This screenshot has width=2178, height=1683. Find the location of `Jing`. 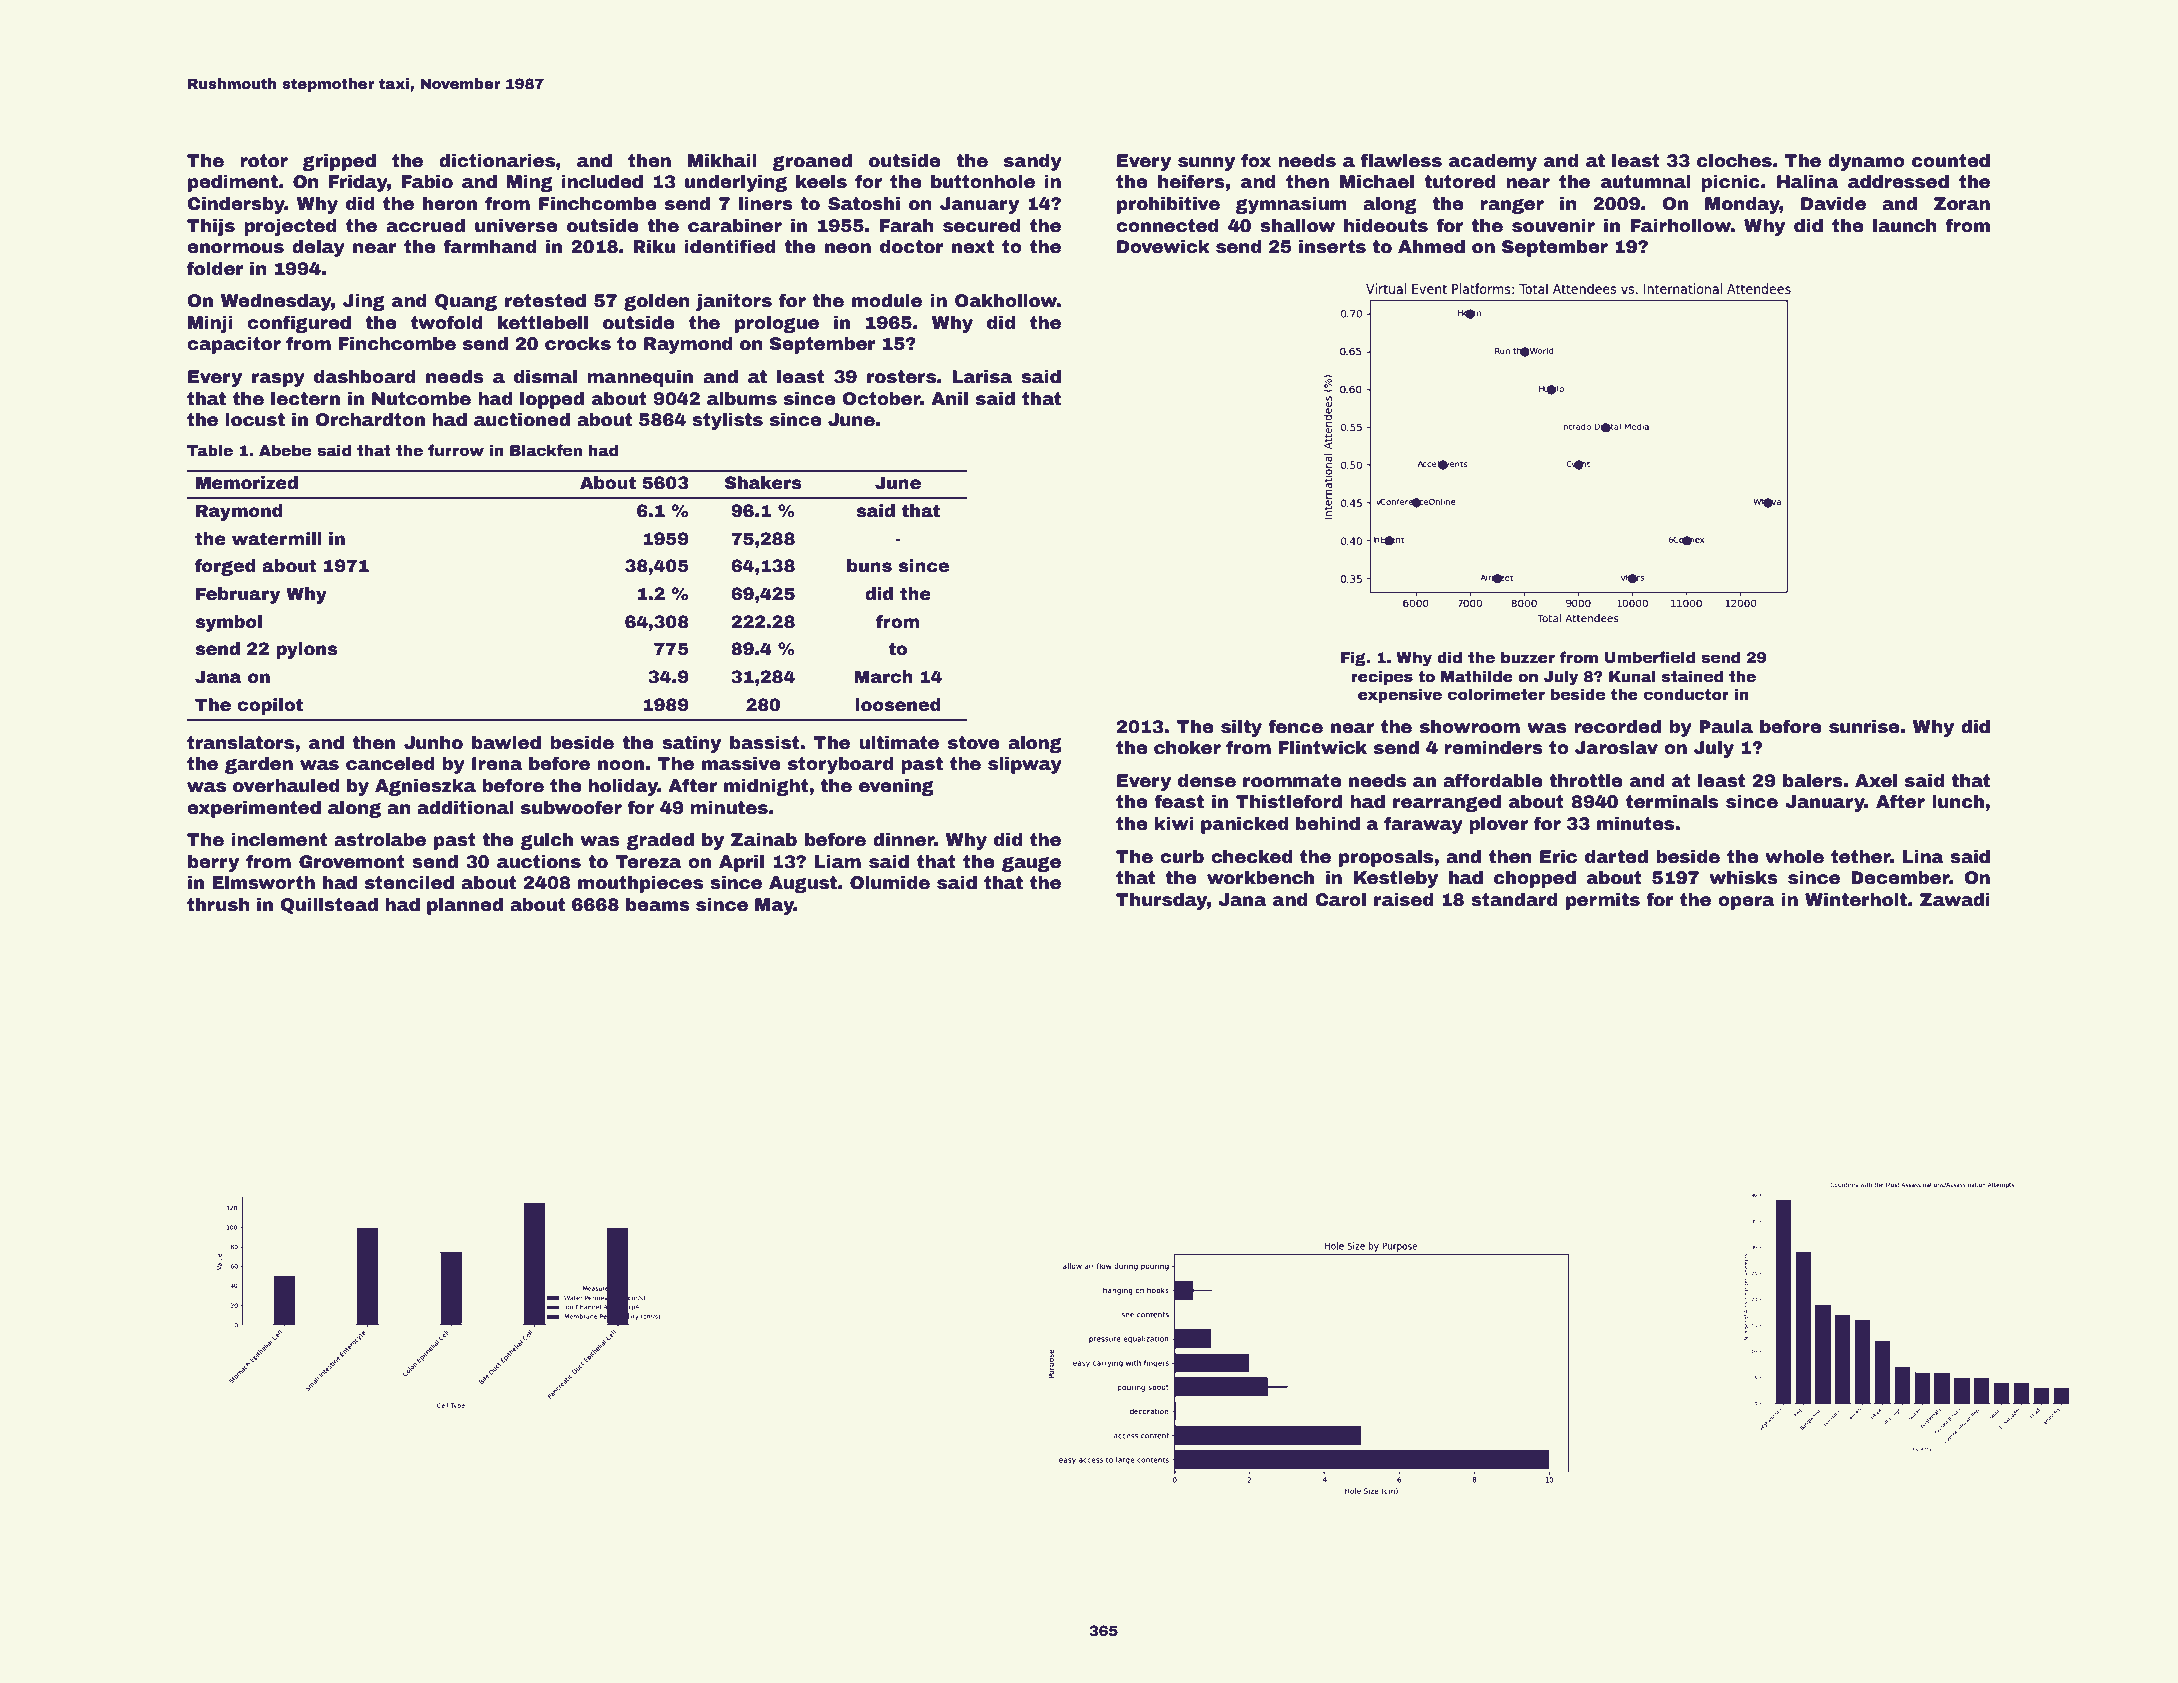

Jing is located at coordinates (364, 302).
